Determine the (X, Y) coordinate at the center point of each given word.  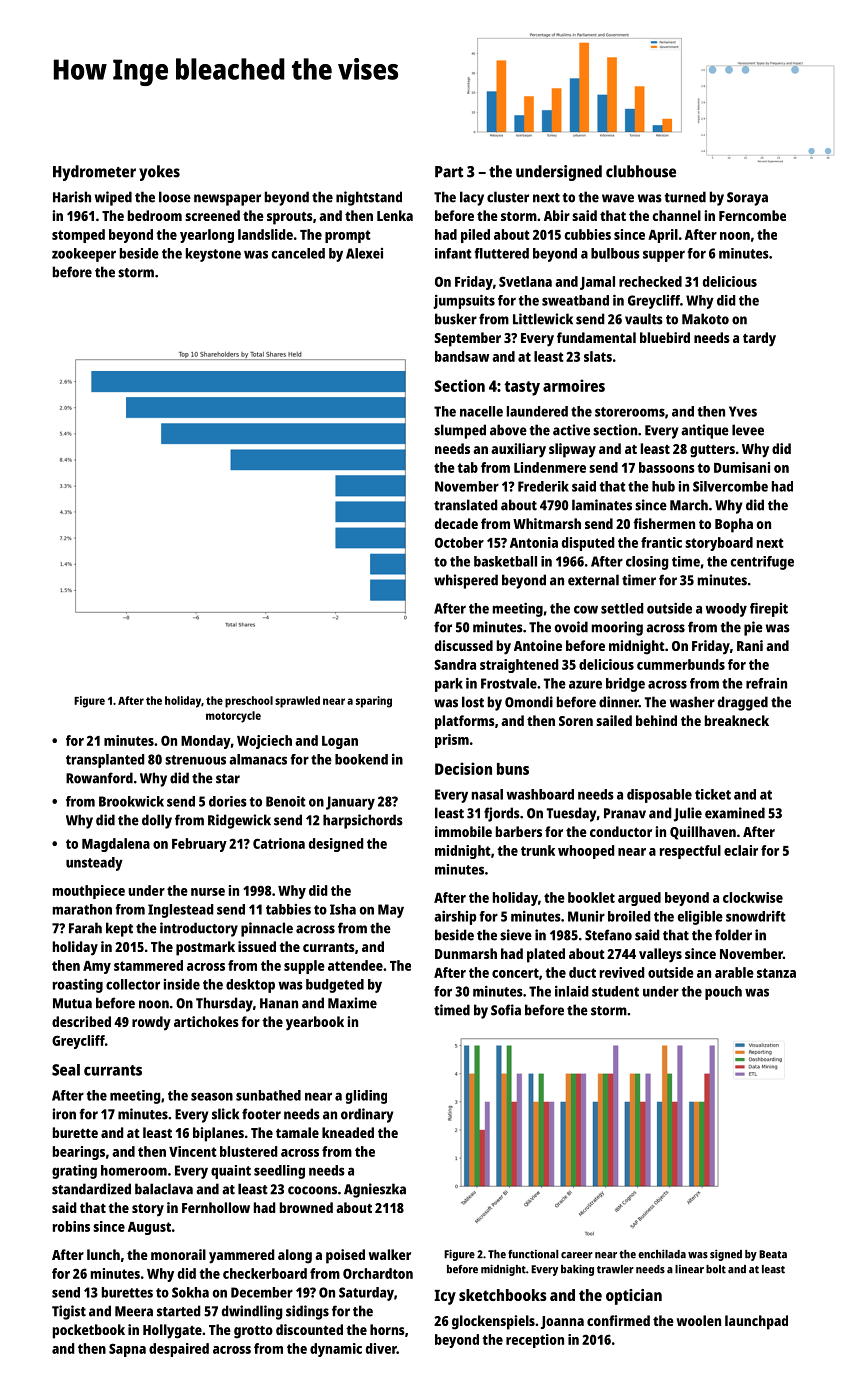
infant (453, 253)
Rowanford (99, 778)
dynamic (336, 1350)
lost (473, 702)
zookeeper (84, 255)
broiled (629, 916)
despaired (179, 1350)
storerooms (630, 412)
